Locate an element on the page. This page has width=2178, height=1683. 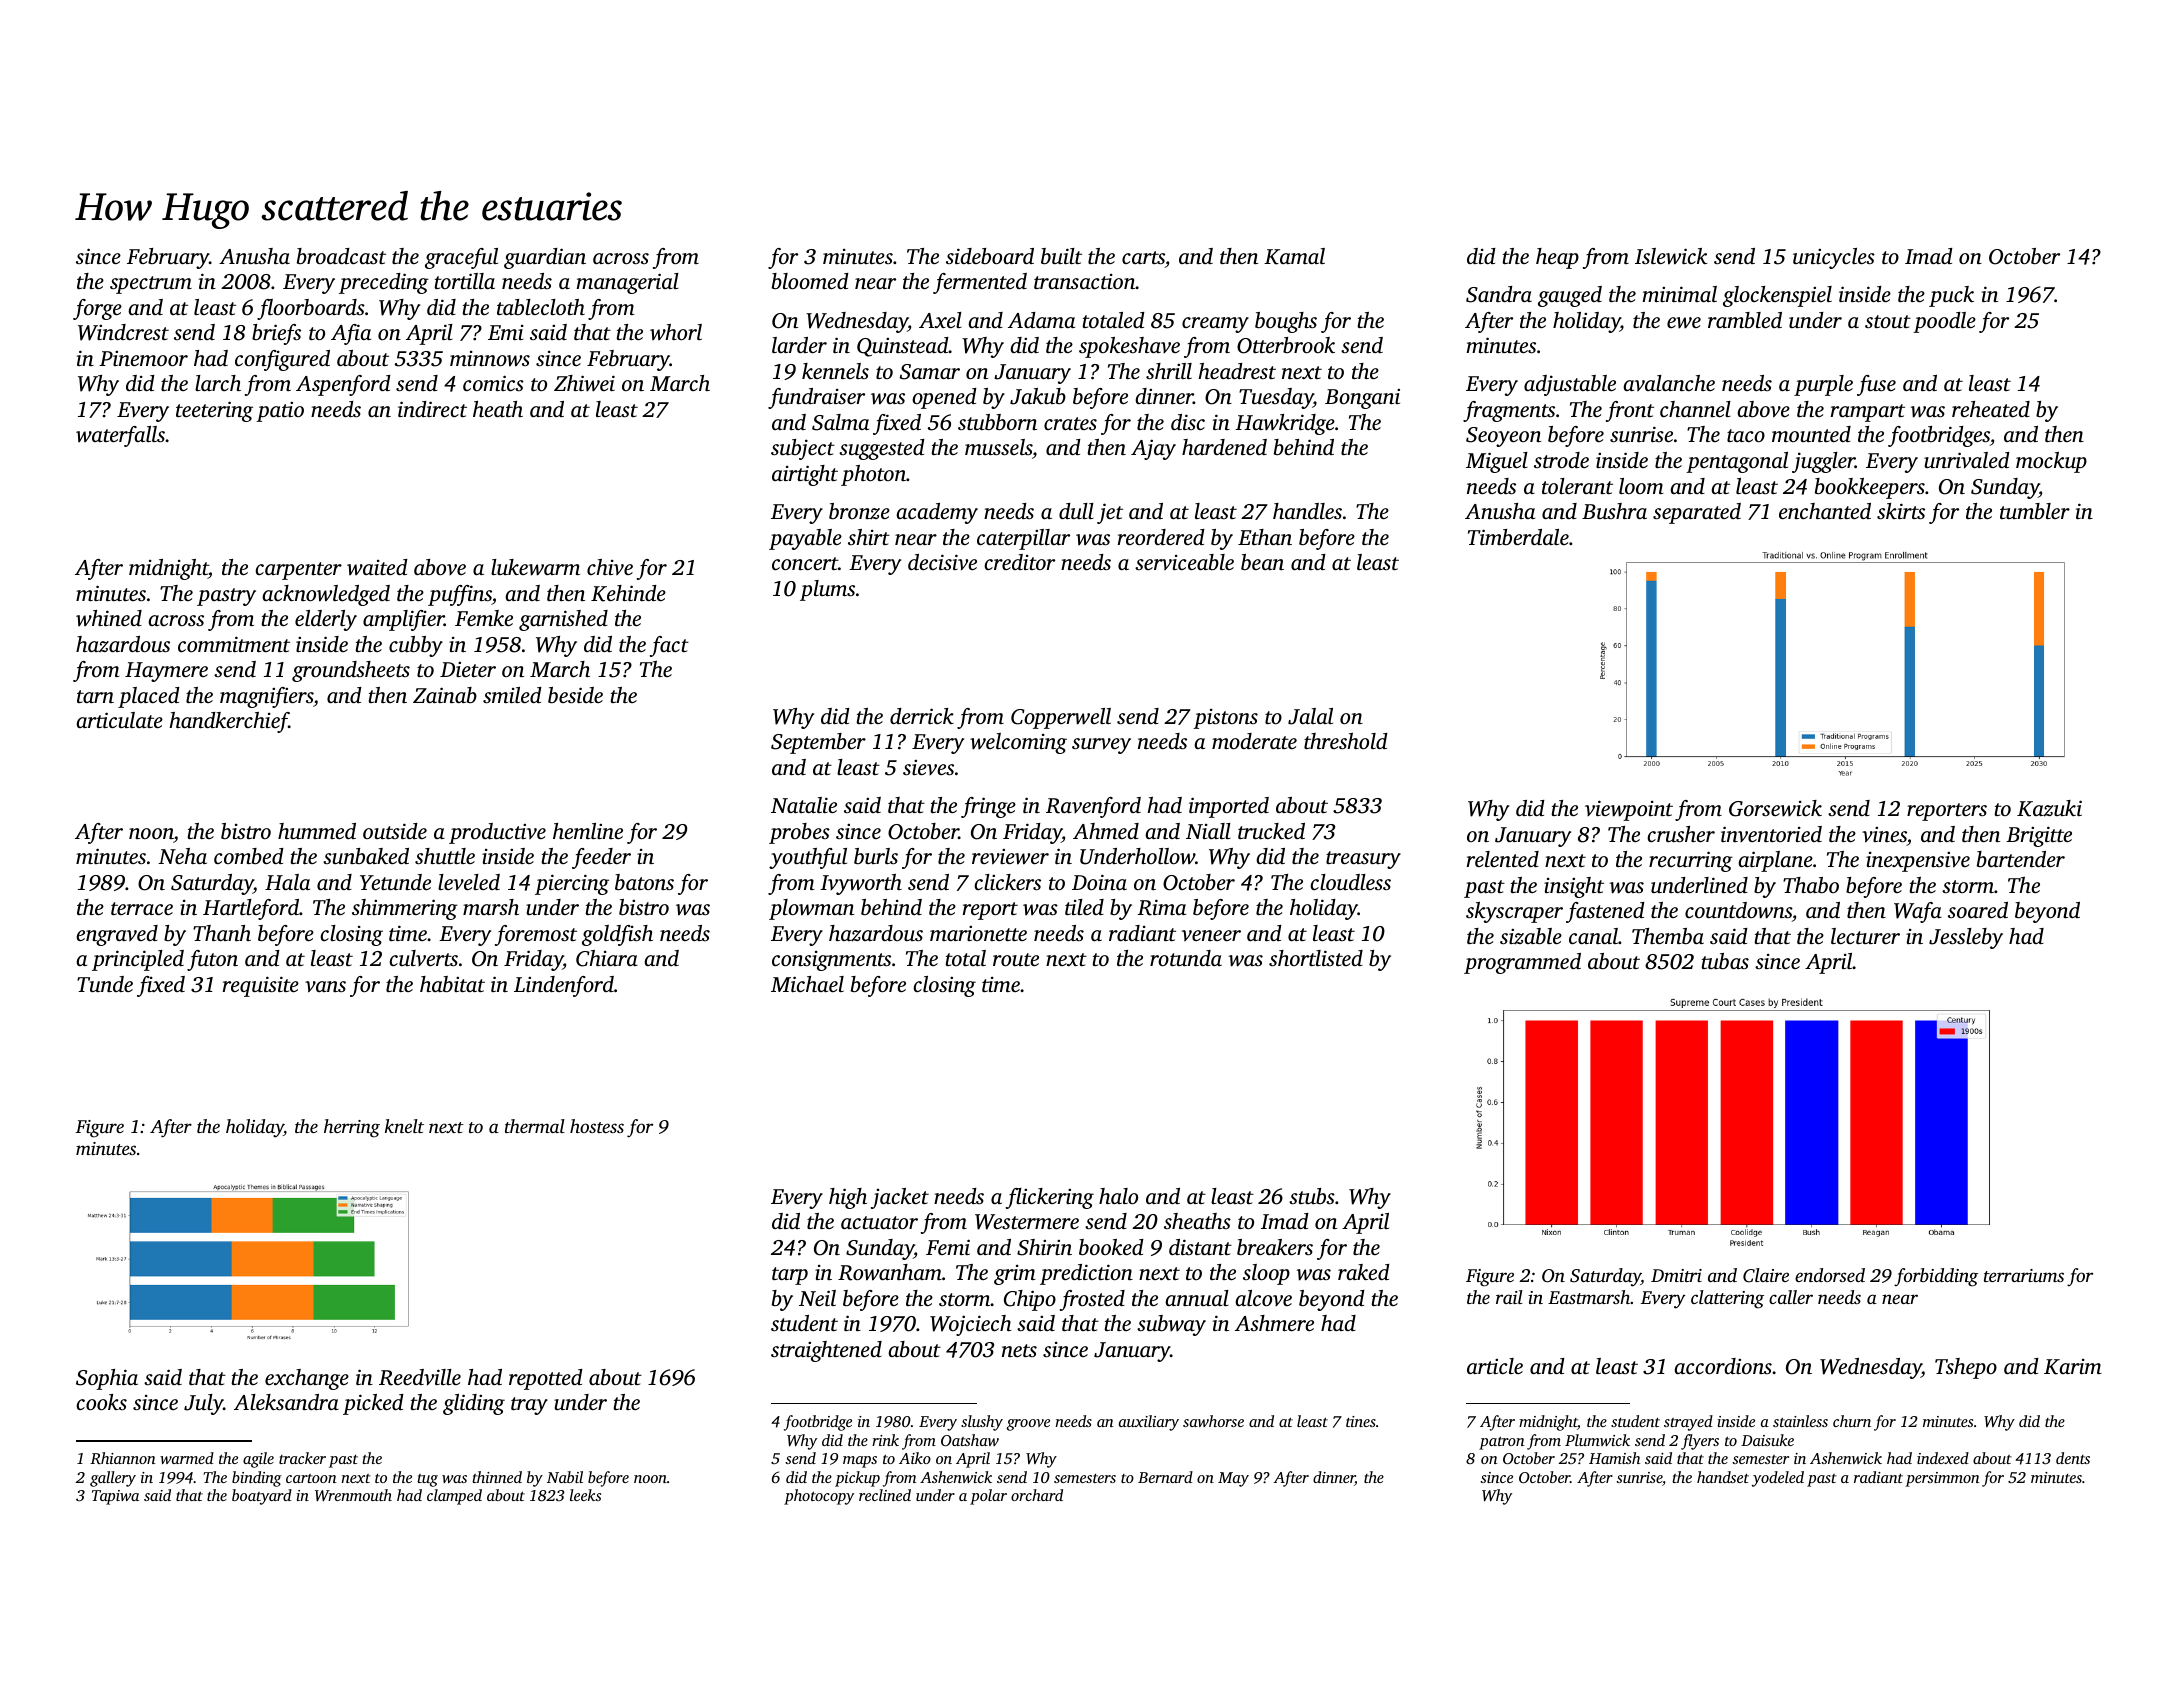
halo is located at coordinates (1118, 1196).
